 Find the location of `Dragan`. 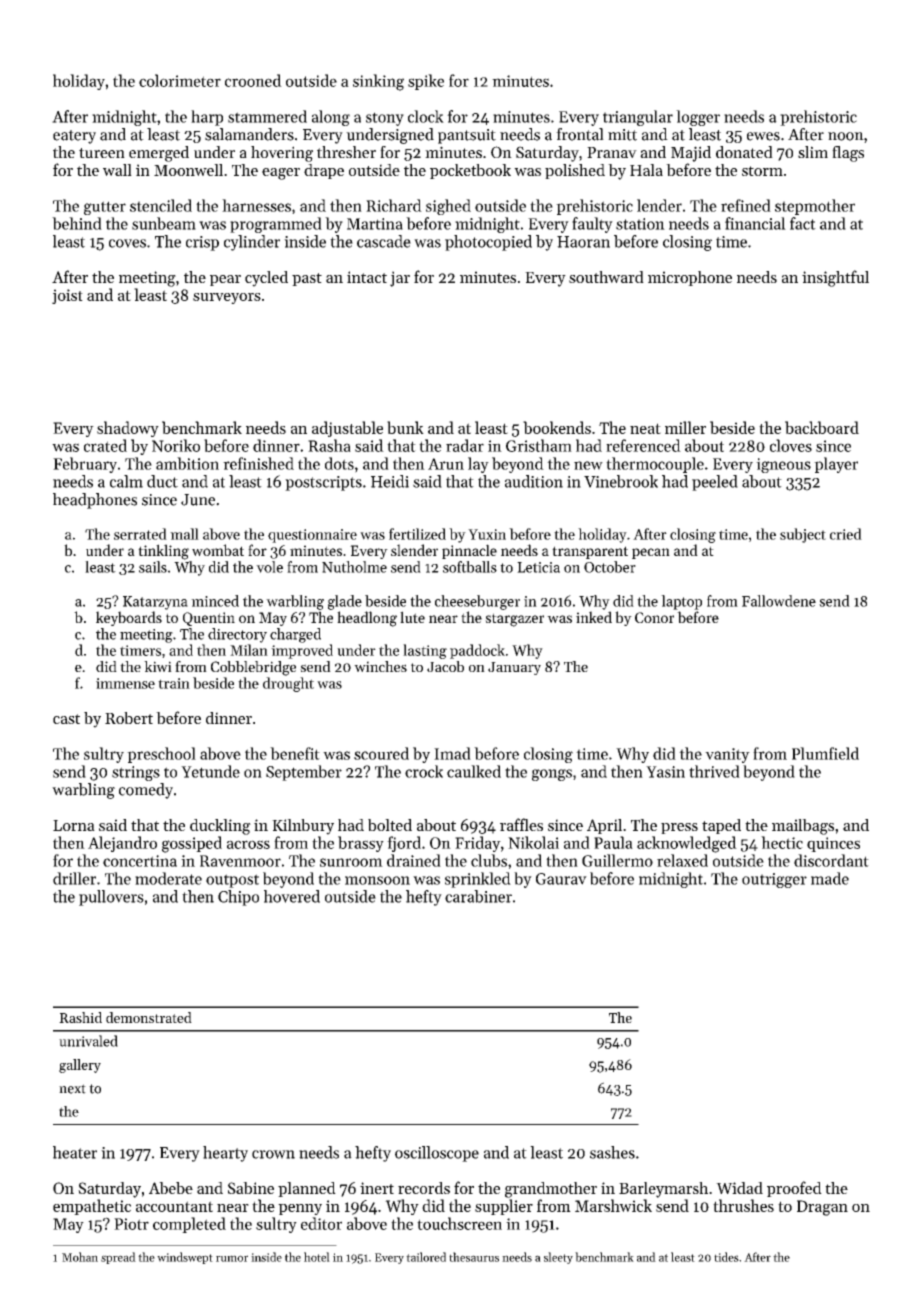

Dragan is located at coordinates (822, 1208).
